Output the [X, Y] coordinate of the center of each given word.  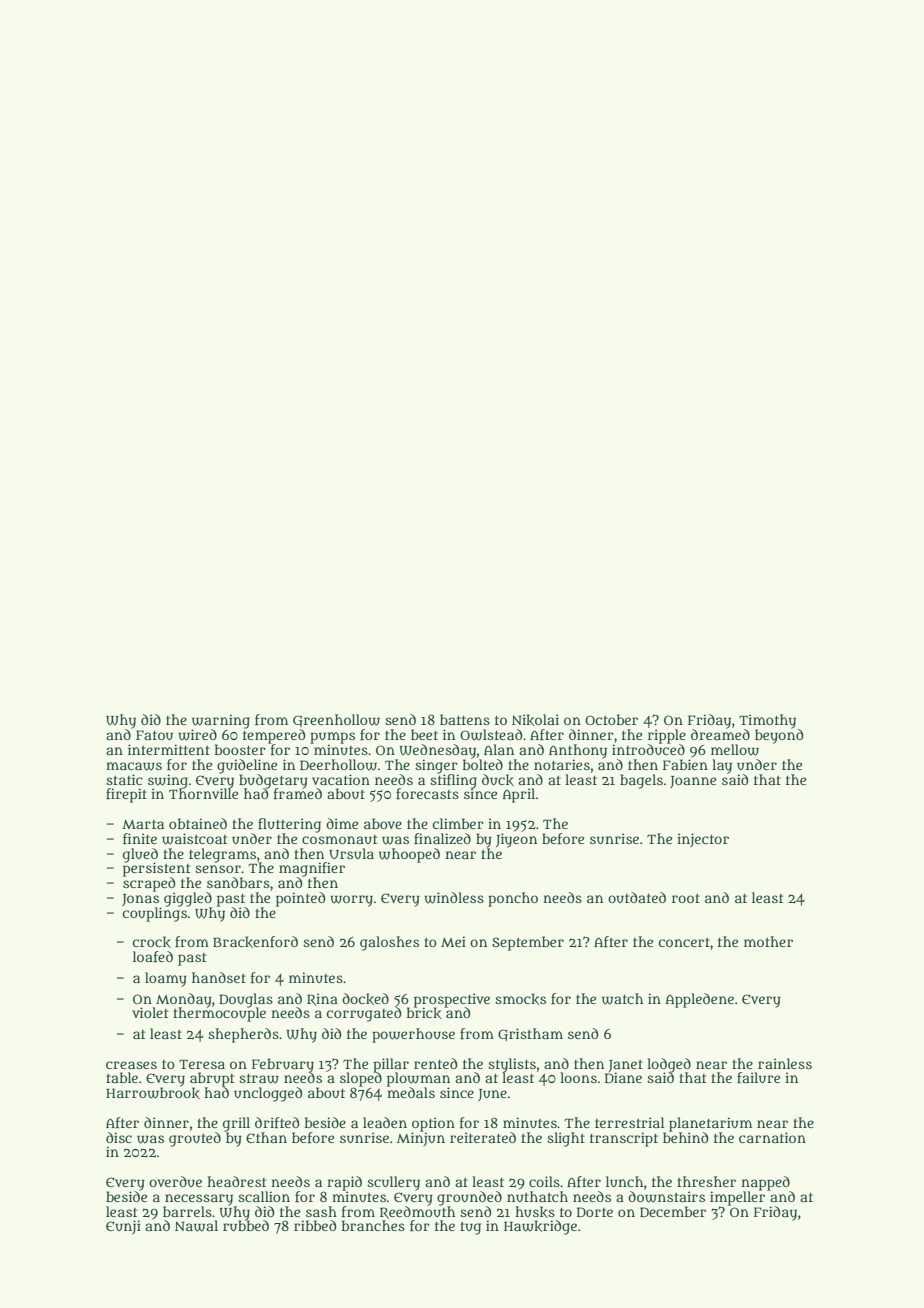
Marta [143, 824]
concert [684, 942]
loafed [153, 956]
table [122, 1077]
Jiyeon [516, 840]
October [611, 719]
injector [703, 840]
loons [578, 1077]
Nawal [196, 1226]
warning [221, 721]
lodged [669, 1065]
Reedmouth [417, 1212]
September [528, 943]
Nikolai [535, 720]
